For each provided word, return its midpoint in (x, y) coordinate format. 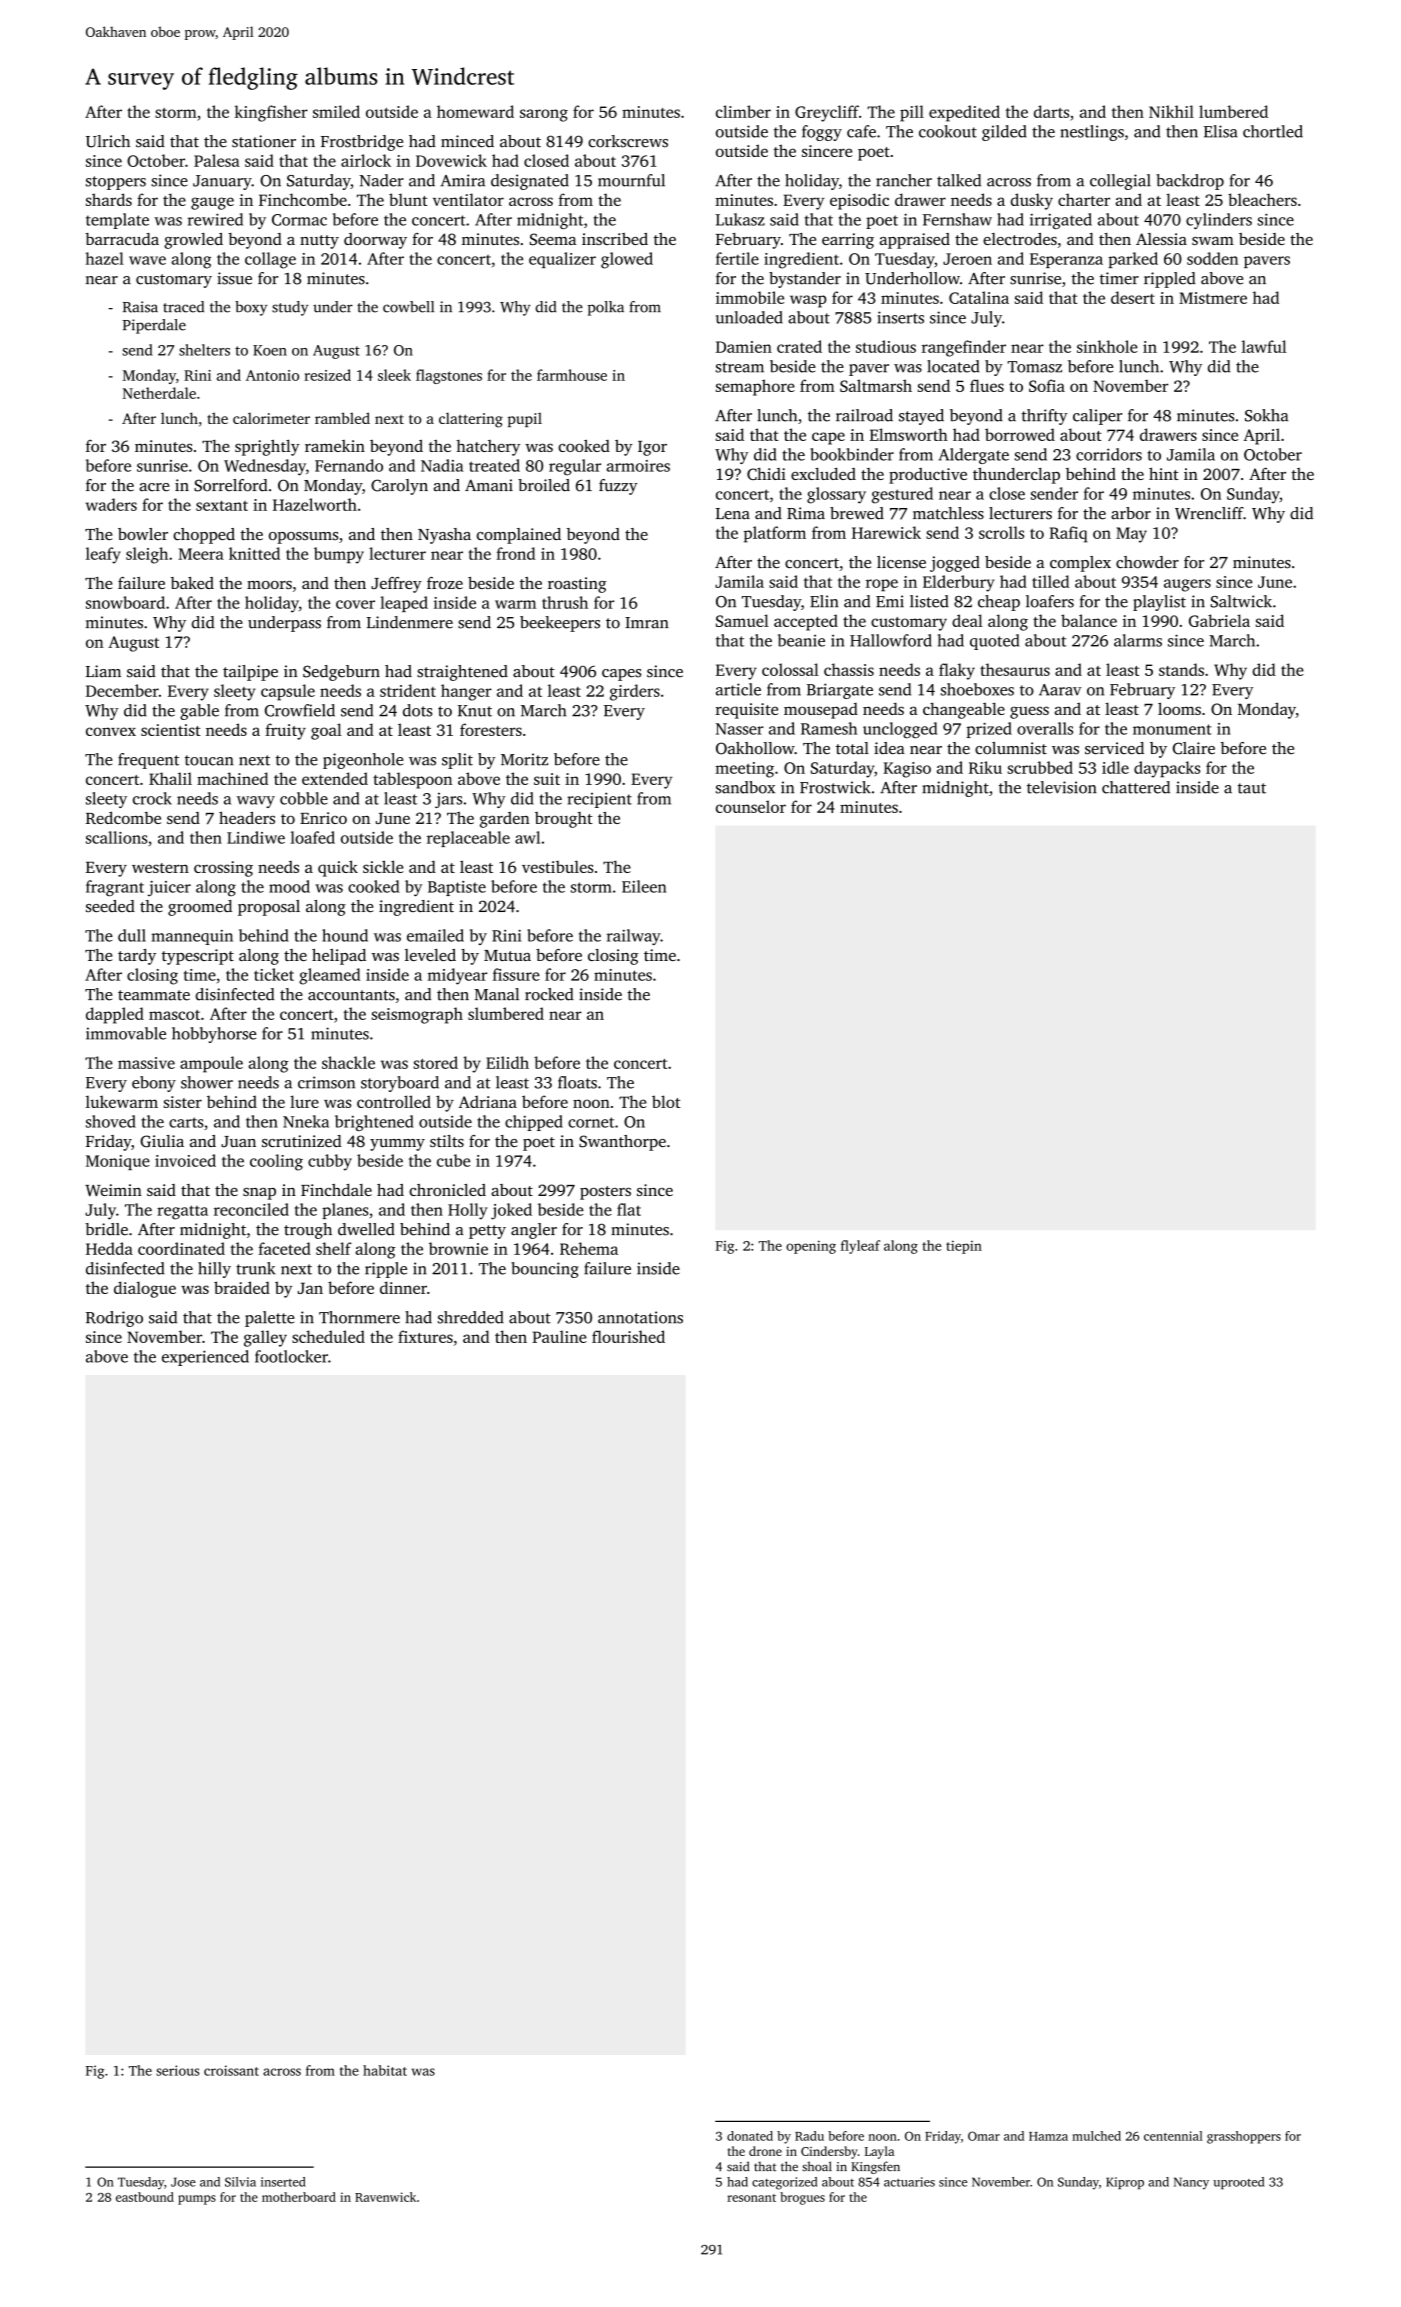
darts (1051, 111)
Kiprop (1125, 2183)
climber (743, 111)
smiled (336, 111)
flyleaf (860, 1247)
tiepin (964, 1247)
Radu (809, 2136)
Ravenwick (385, 2197)
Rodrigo (114, 1319)
